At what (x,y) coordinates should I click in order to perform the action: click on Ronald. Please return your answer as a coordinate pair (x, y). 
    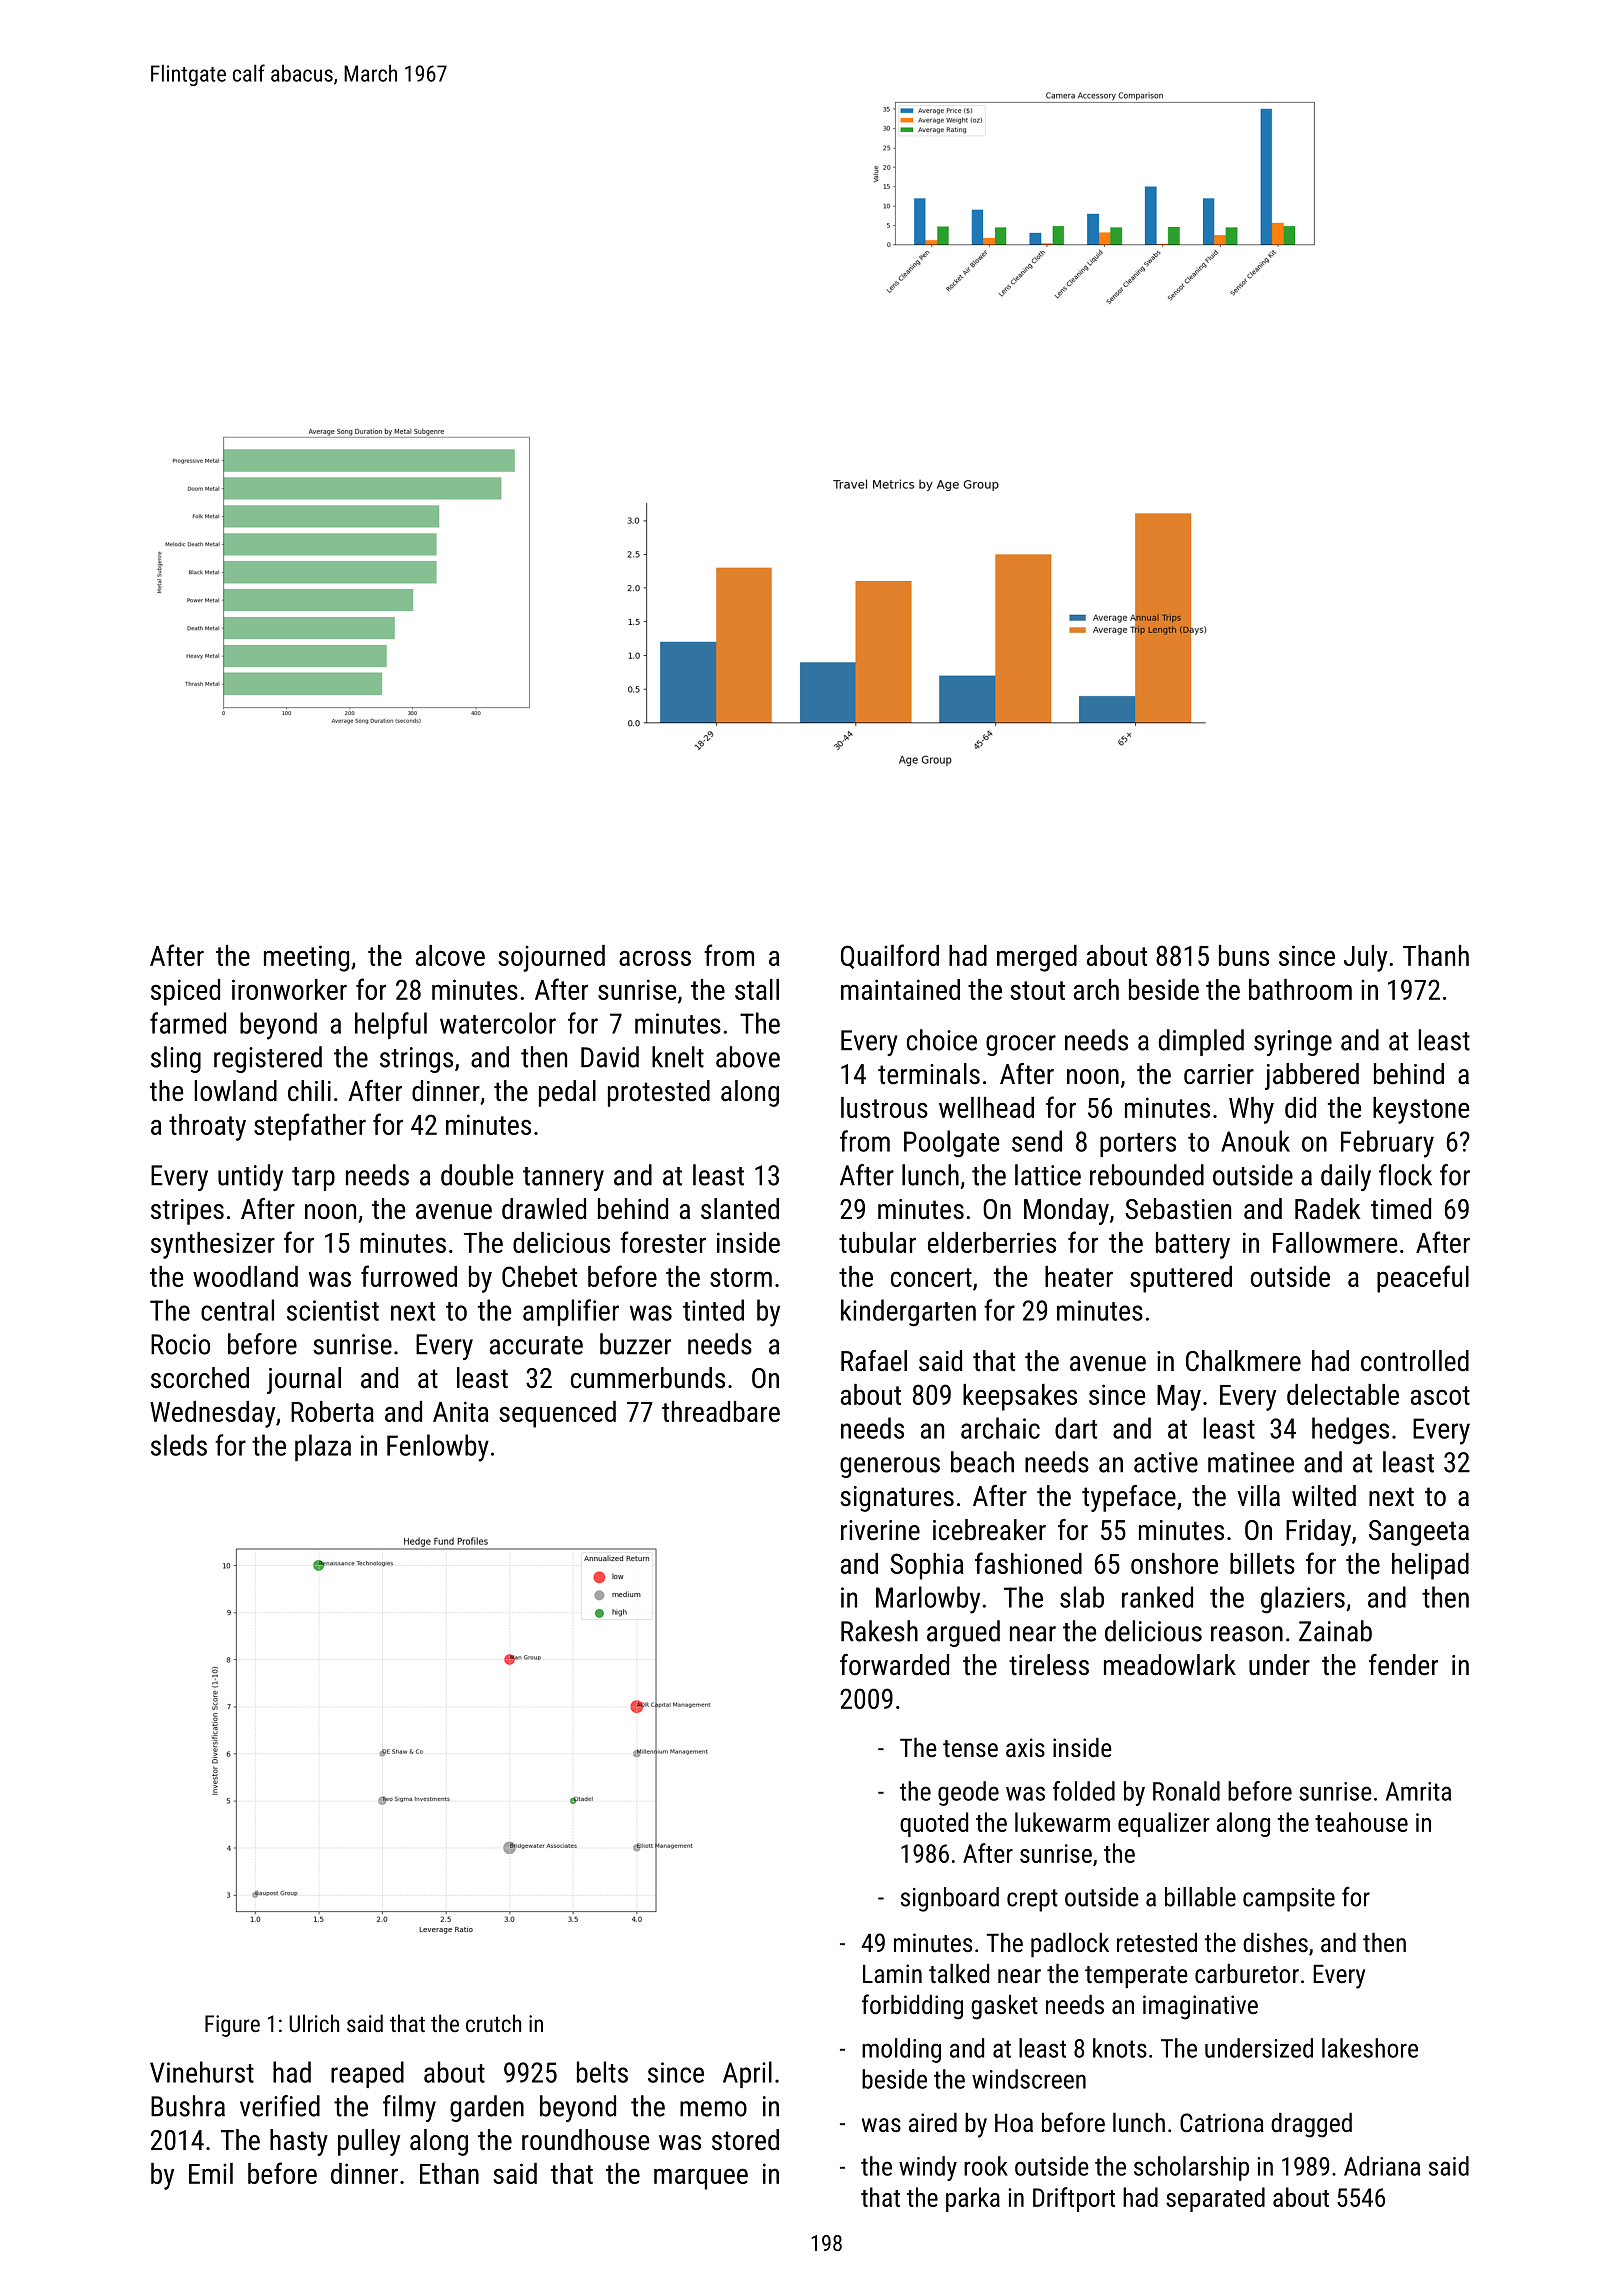
    Looking at the image, I should click on (1186, 1791).
